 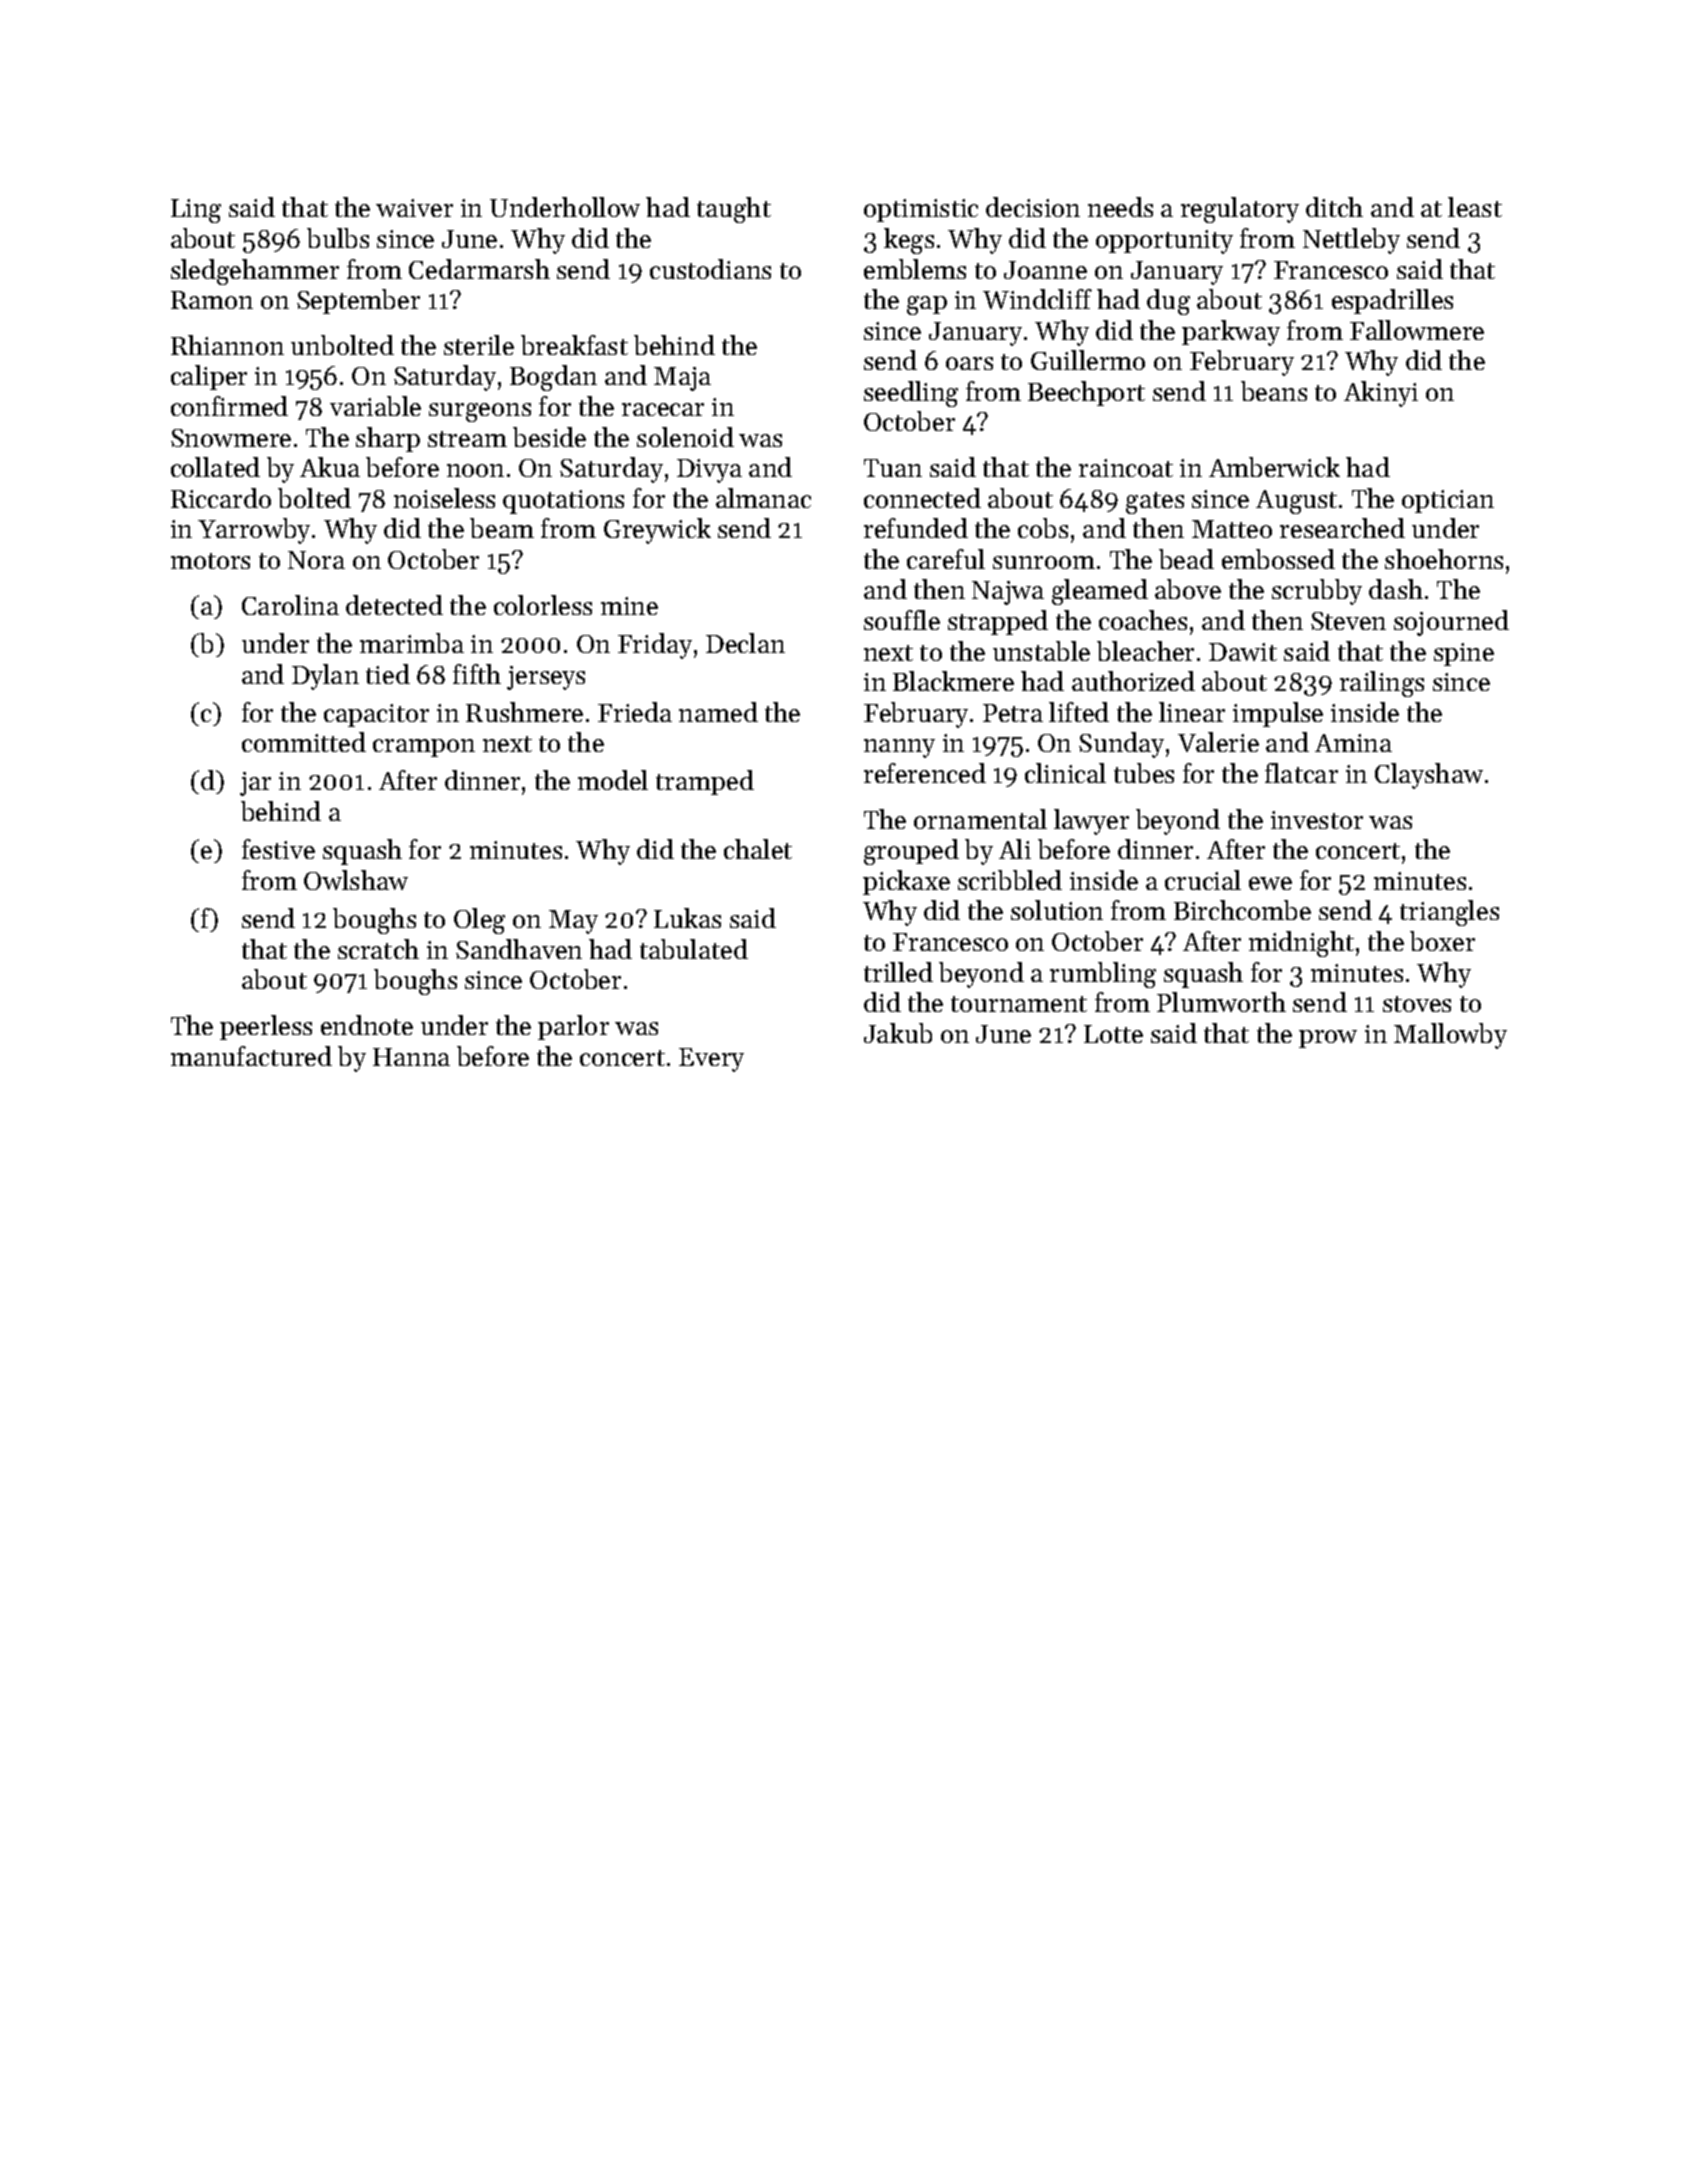 I want to click on taught, so click(x=734, y=210).
